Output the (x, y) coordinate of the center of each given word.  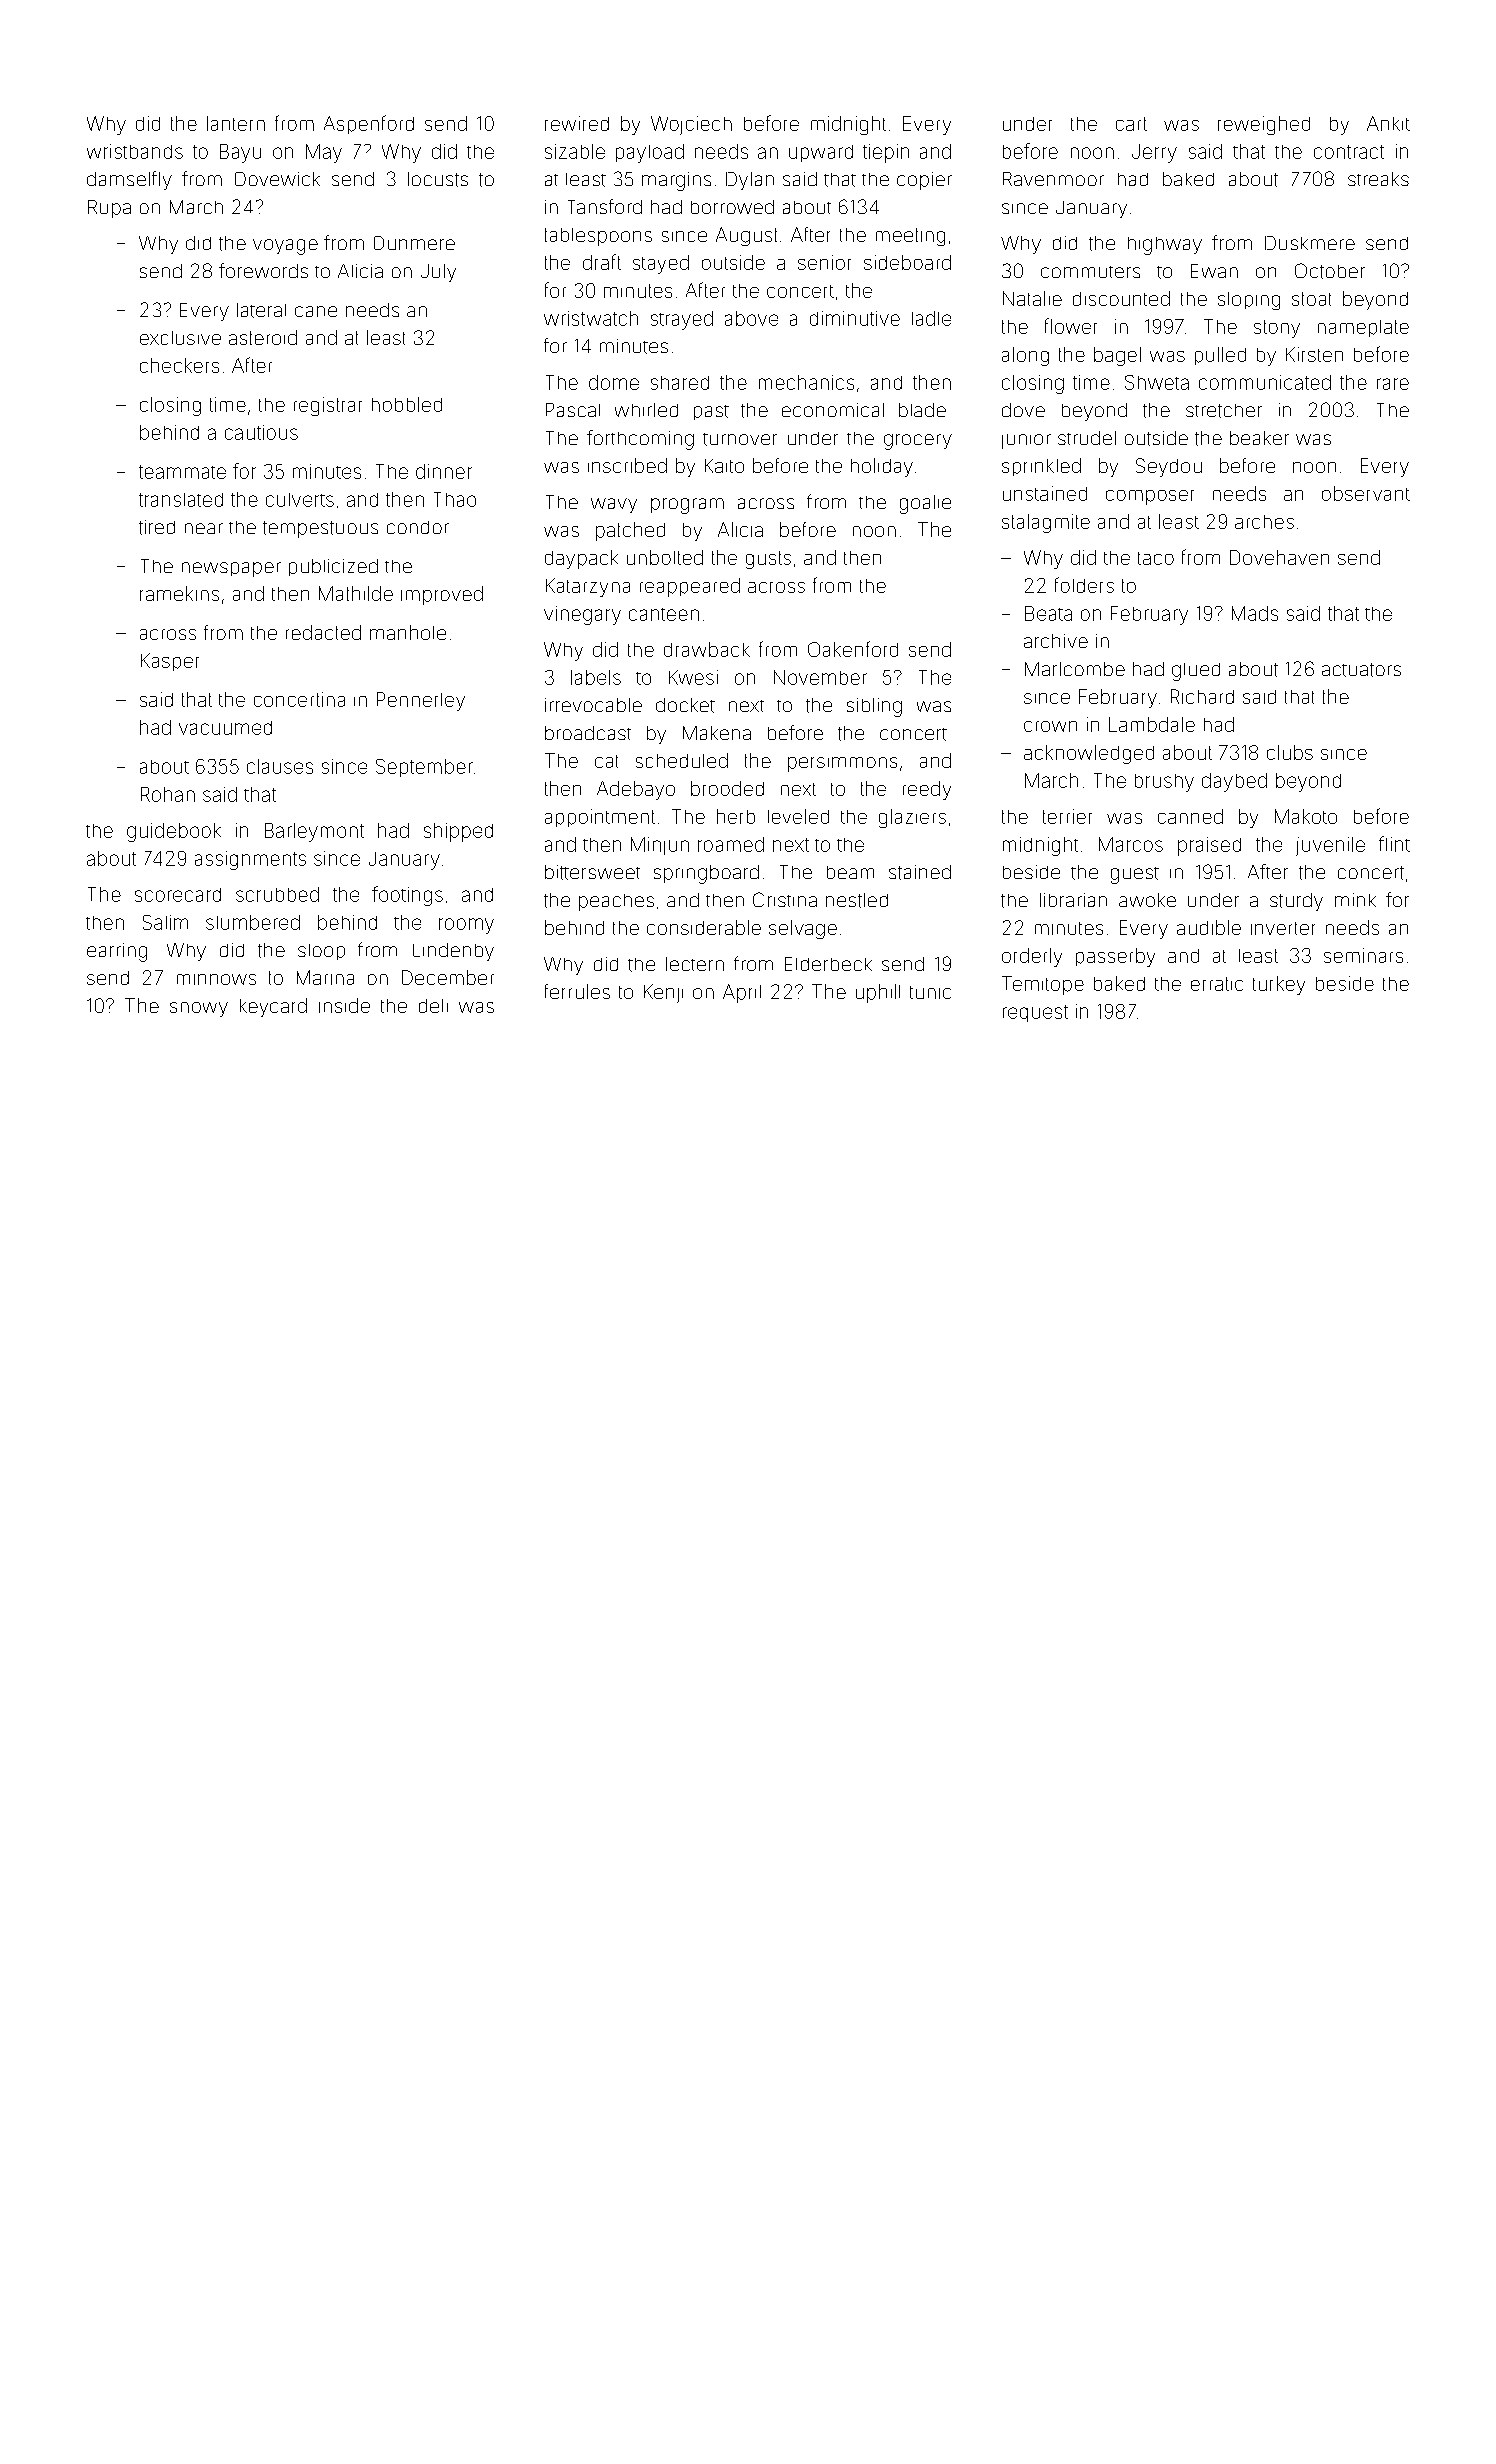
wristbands (135, 151)
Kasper (170, 662)
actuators (1361, 670)
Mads (1255, 613)
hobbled (407, 404)
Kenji (663, 993)
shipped (458, 832)
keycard (273, 1007)
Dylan (750, 181)
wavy (614, 505)
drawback (707, 649)
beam (850, 872)
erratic (1217, 984)
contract (1349, 152)
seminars (1363, 955)
